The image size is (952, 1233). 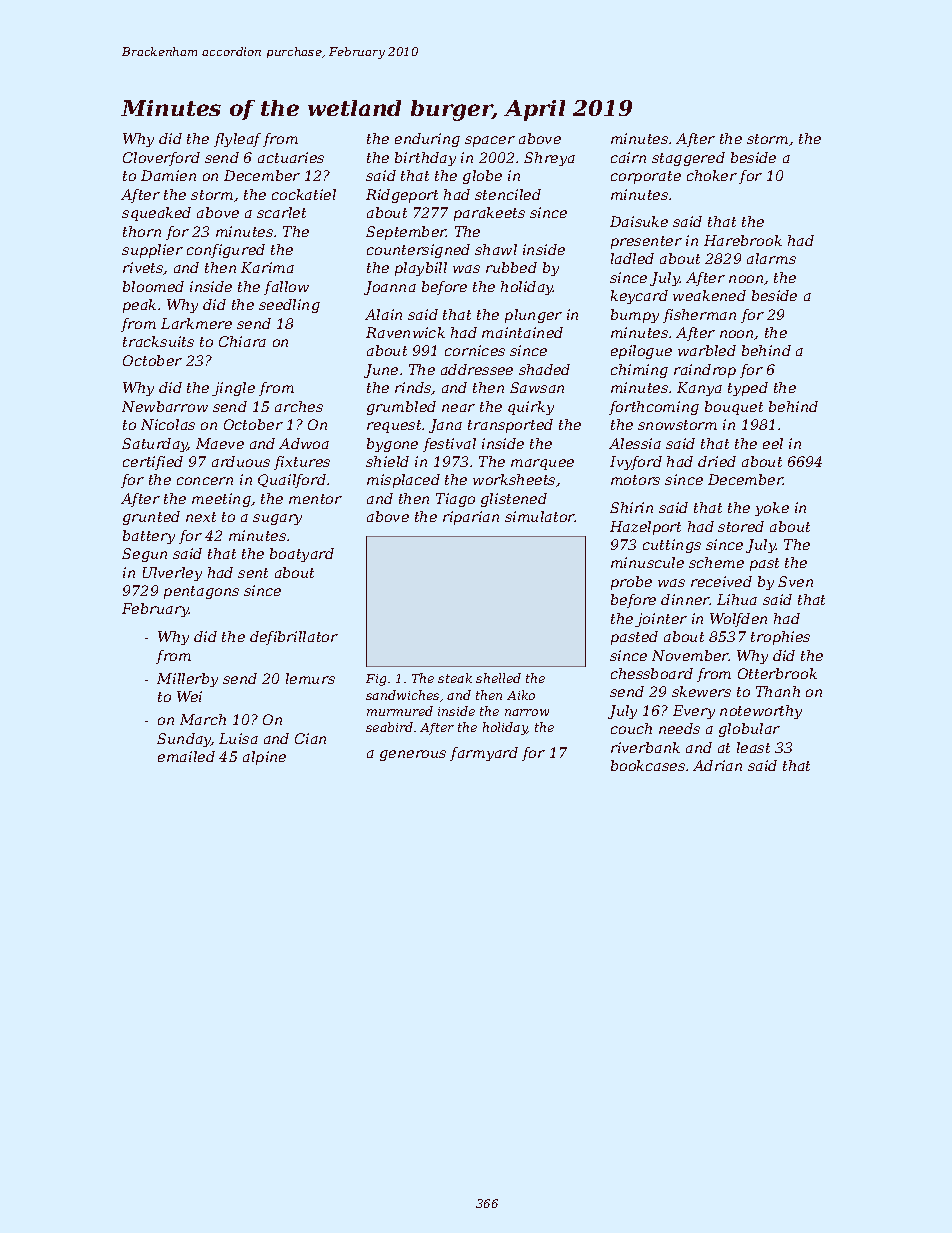 I want to click on shelled, so click(x=498, y=678).
